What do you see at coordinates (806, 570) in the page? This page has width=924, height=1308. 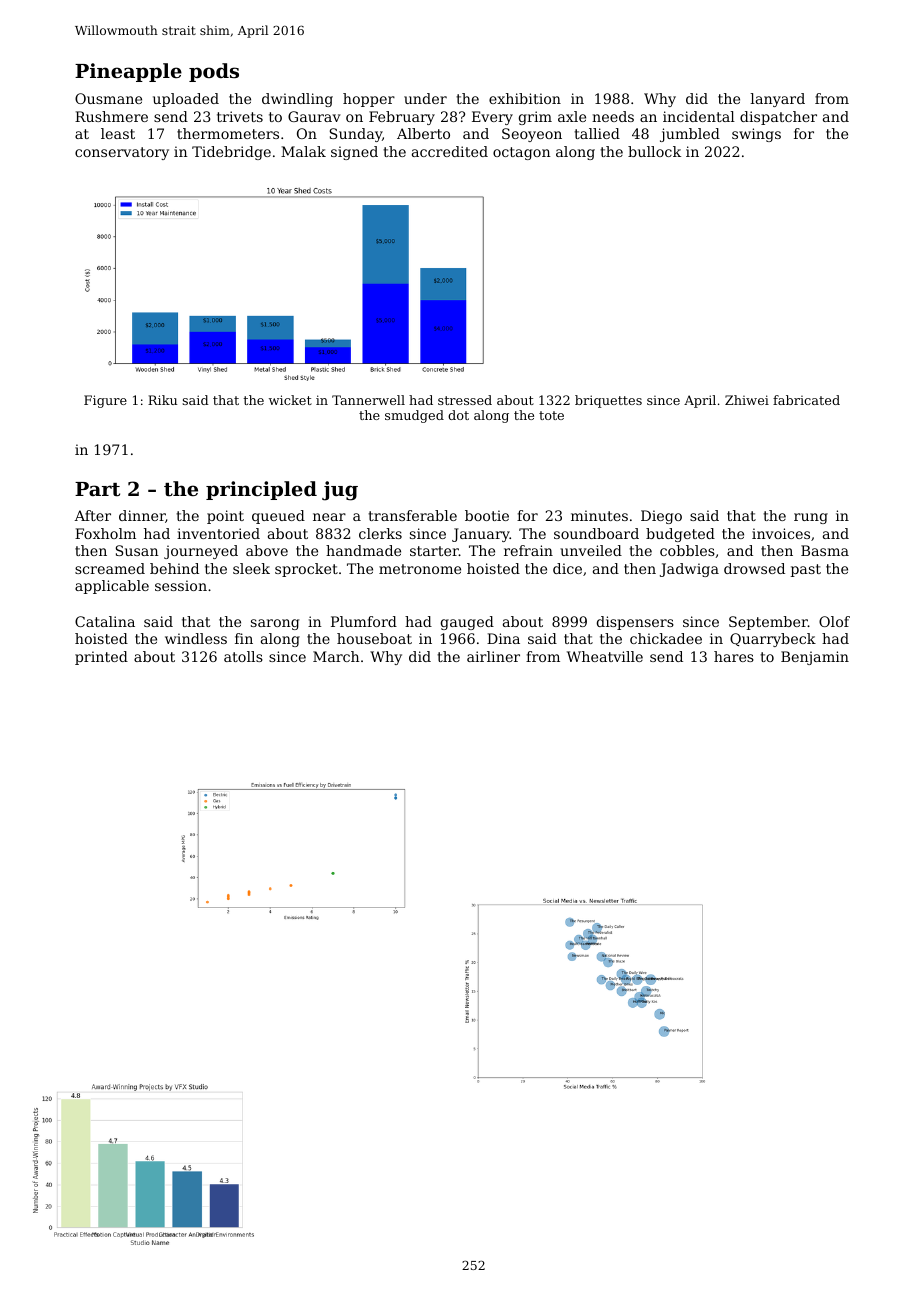 I see `past` at bounding box center [806, 570].
